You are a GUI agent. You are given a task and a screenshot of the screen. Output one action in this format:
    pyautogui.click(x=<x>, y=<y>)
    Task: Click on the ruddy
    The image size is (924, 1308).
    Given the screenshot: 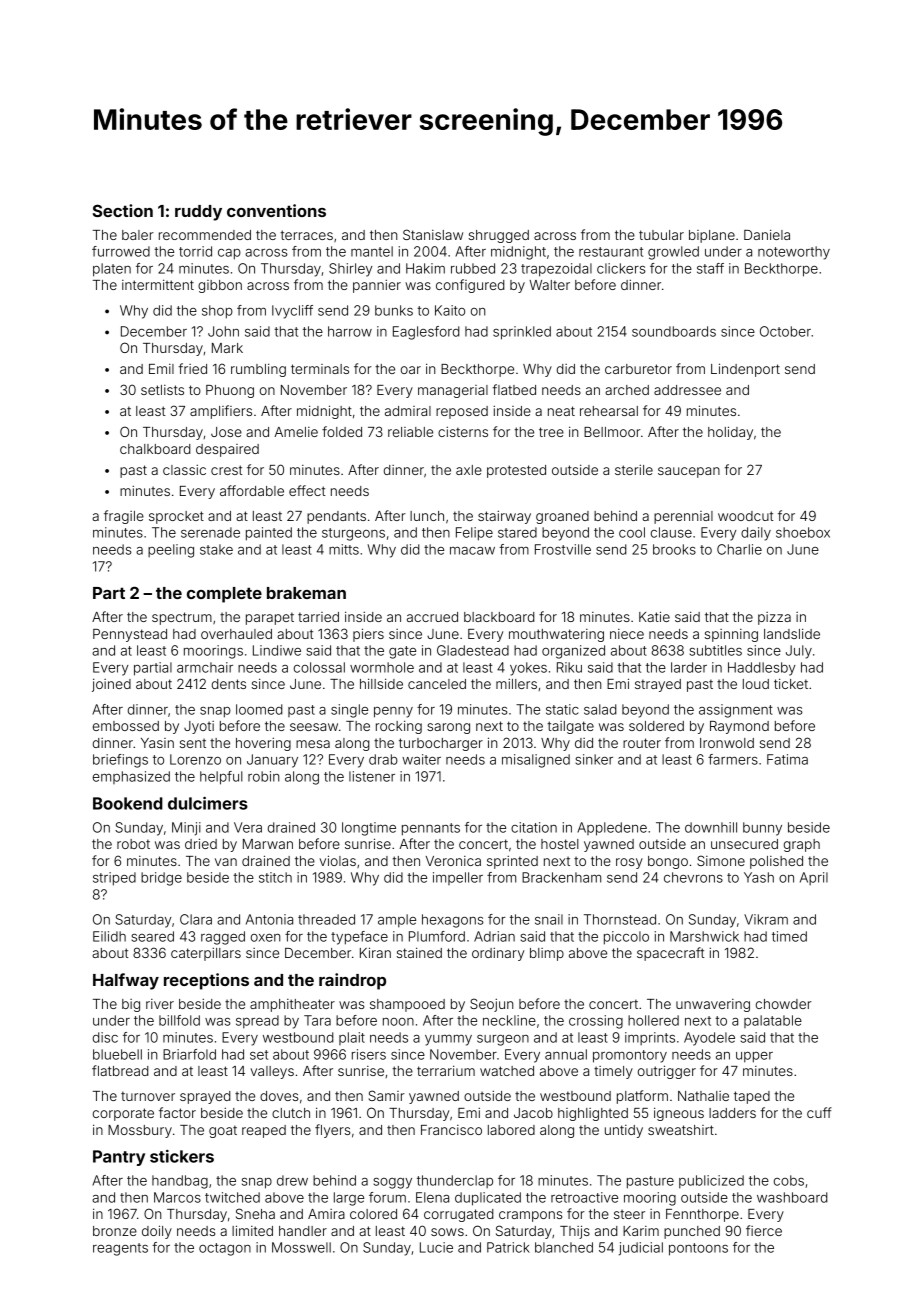 What is the action you would take?
    pyautogui.click(x=198, y=213)
